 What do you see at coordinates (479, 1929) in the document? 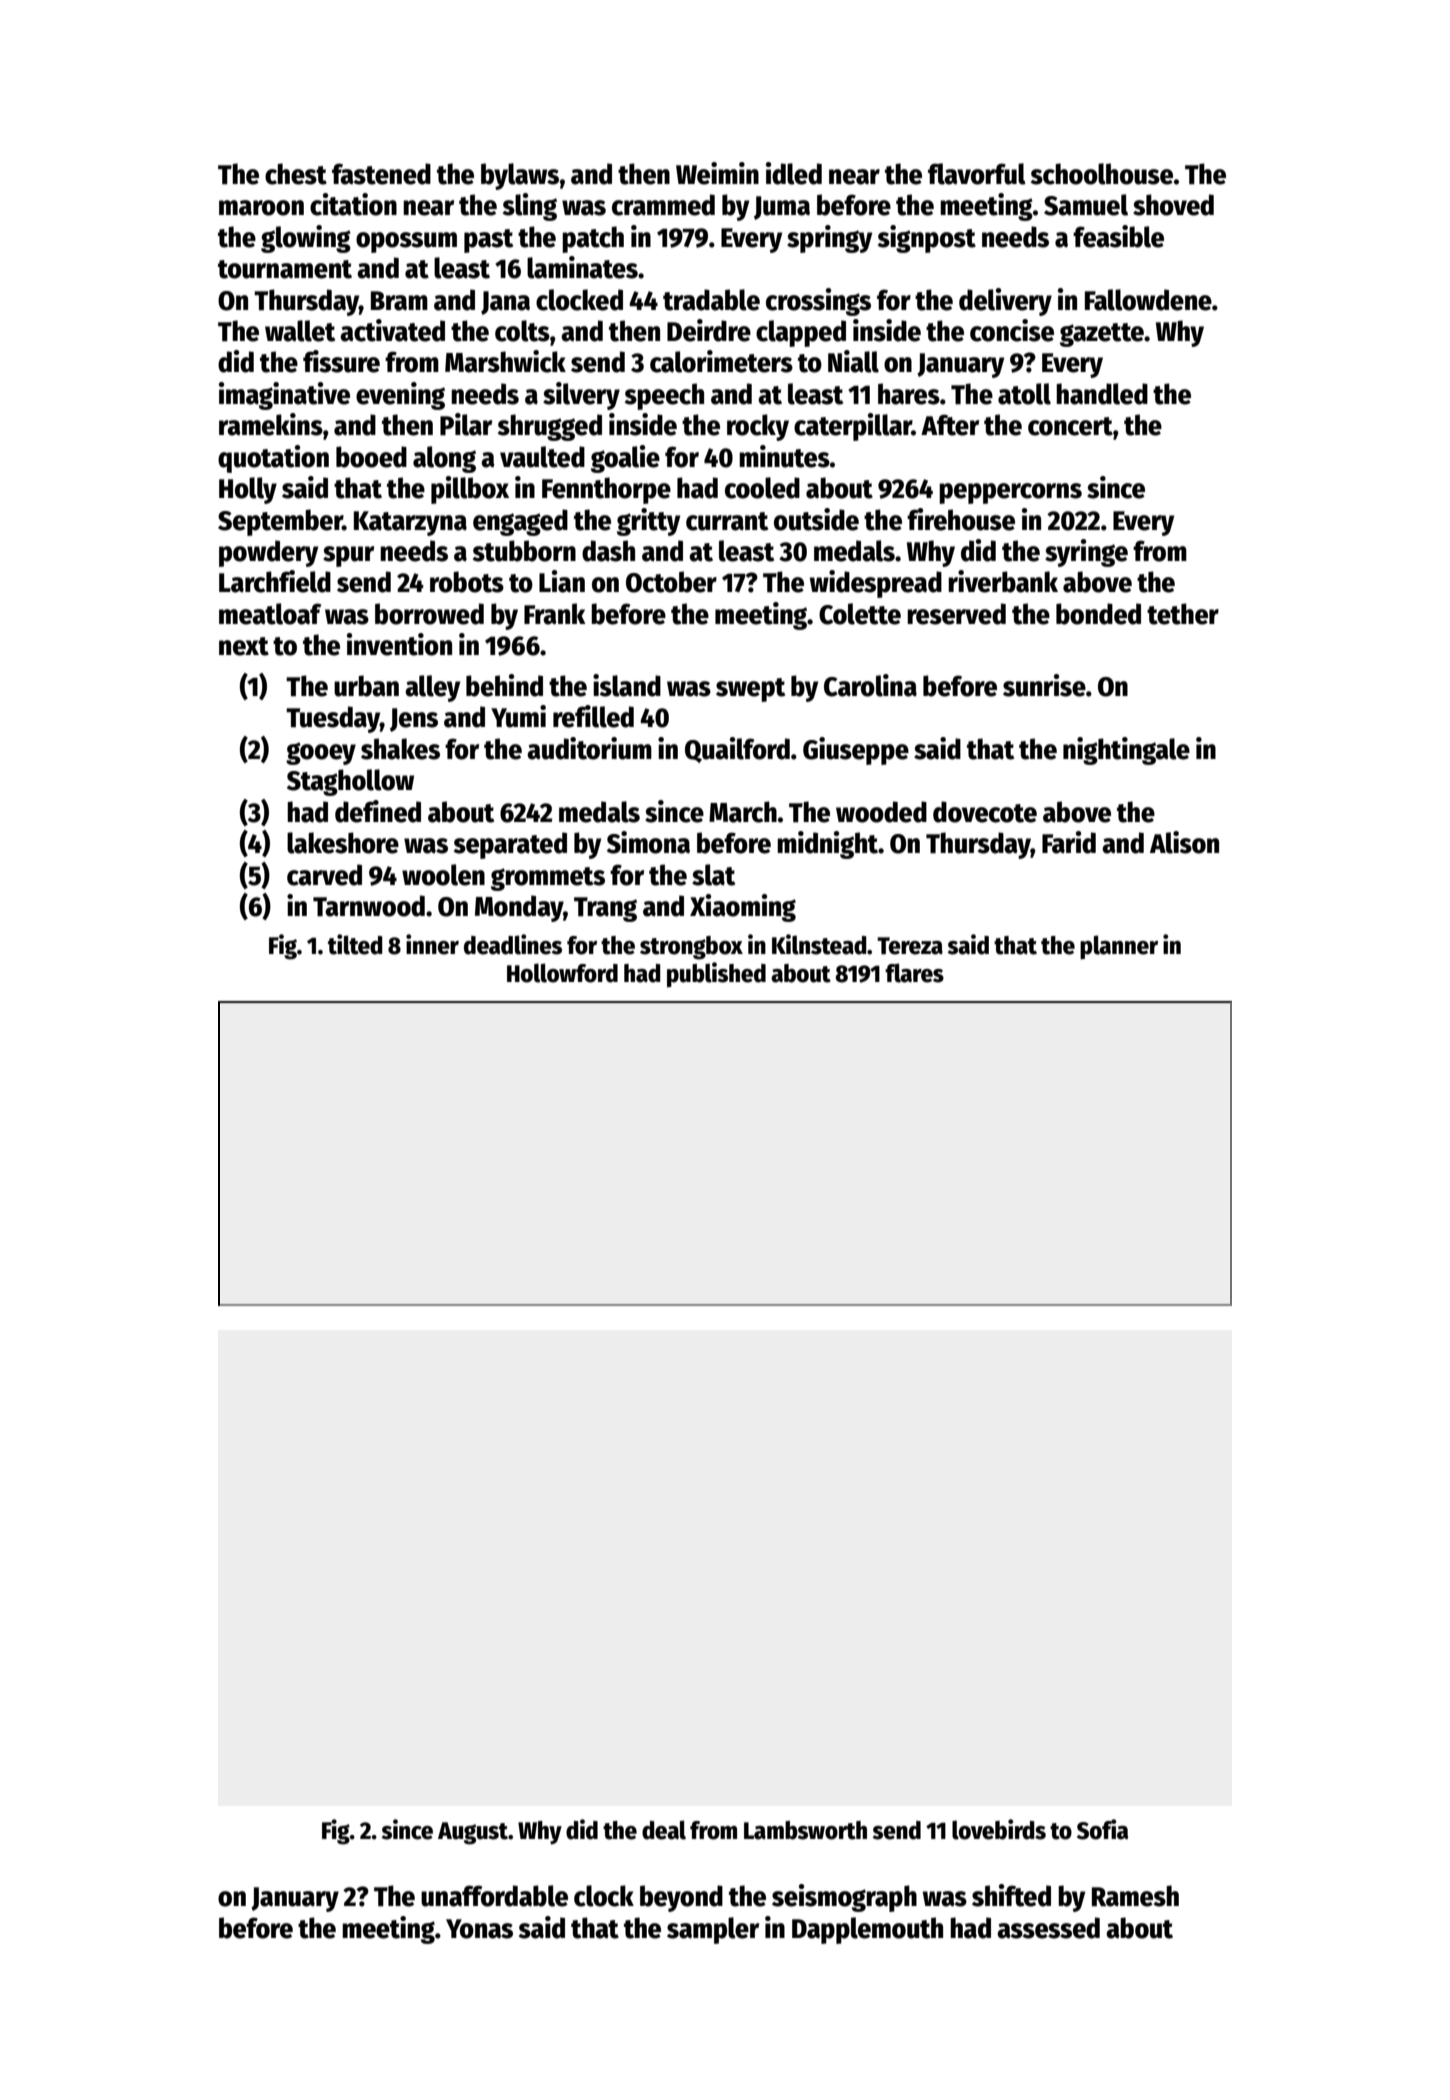
I see `Yonas` at bounding box center [479, 1929].
